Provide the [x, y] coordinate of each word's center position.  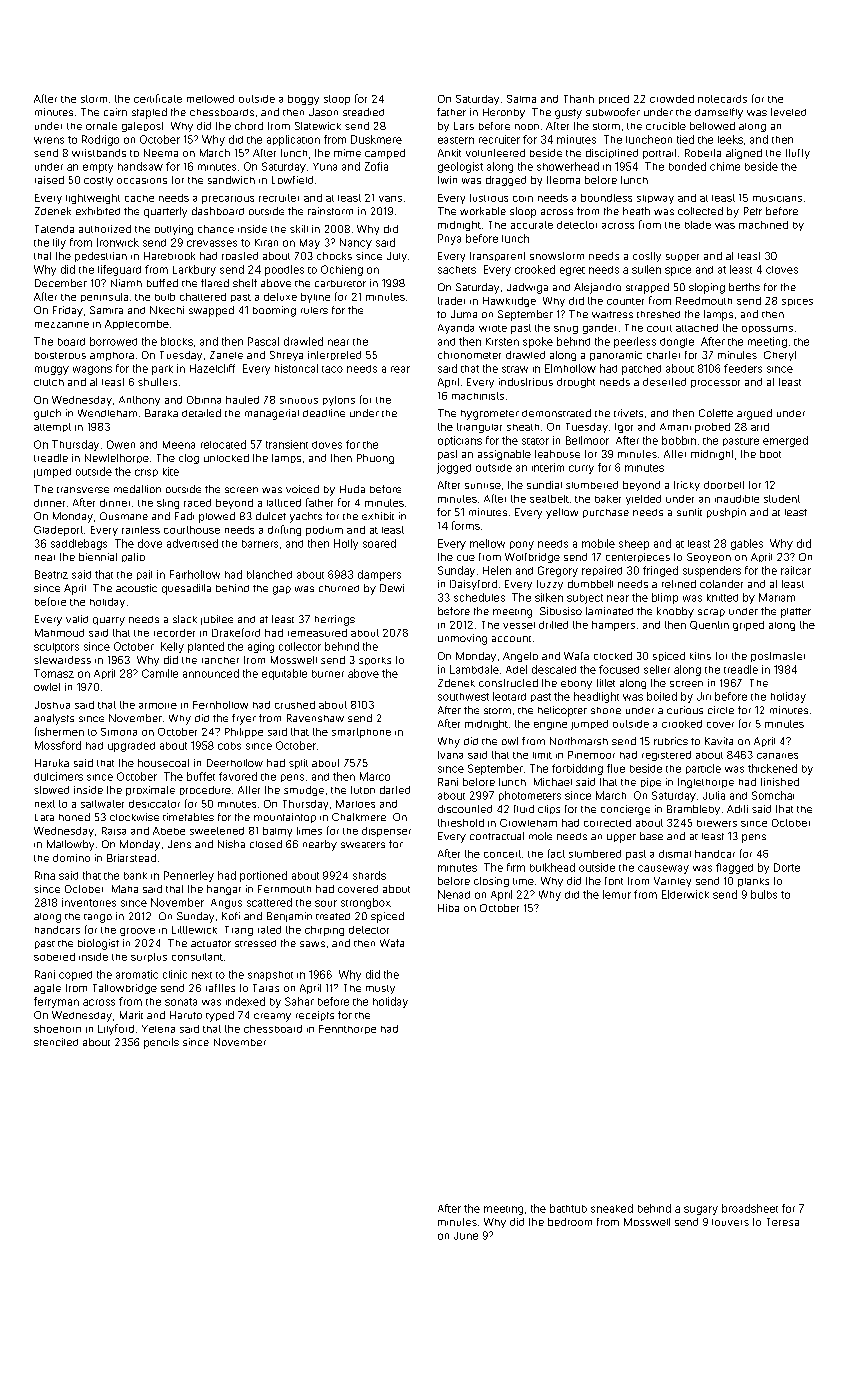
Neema [161, 153]
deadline [324, 413]
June [466, 1236]
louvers [730, 1222]
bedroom [570, 1222]
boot [770, 454]
